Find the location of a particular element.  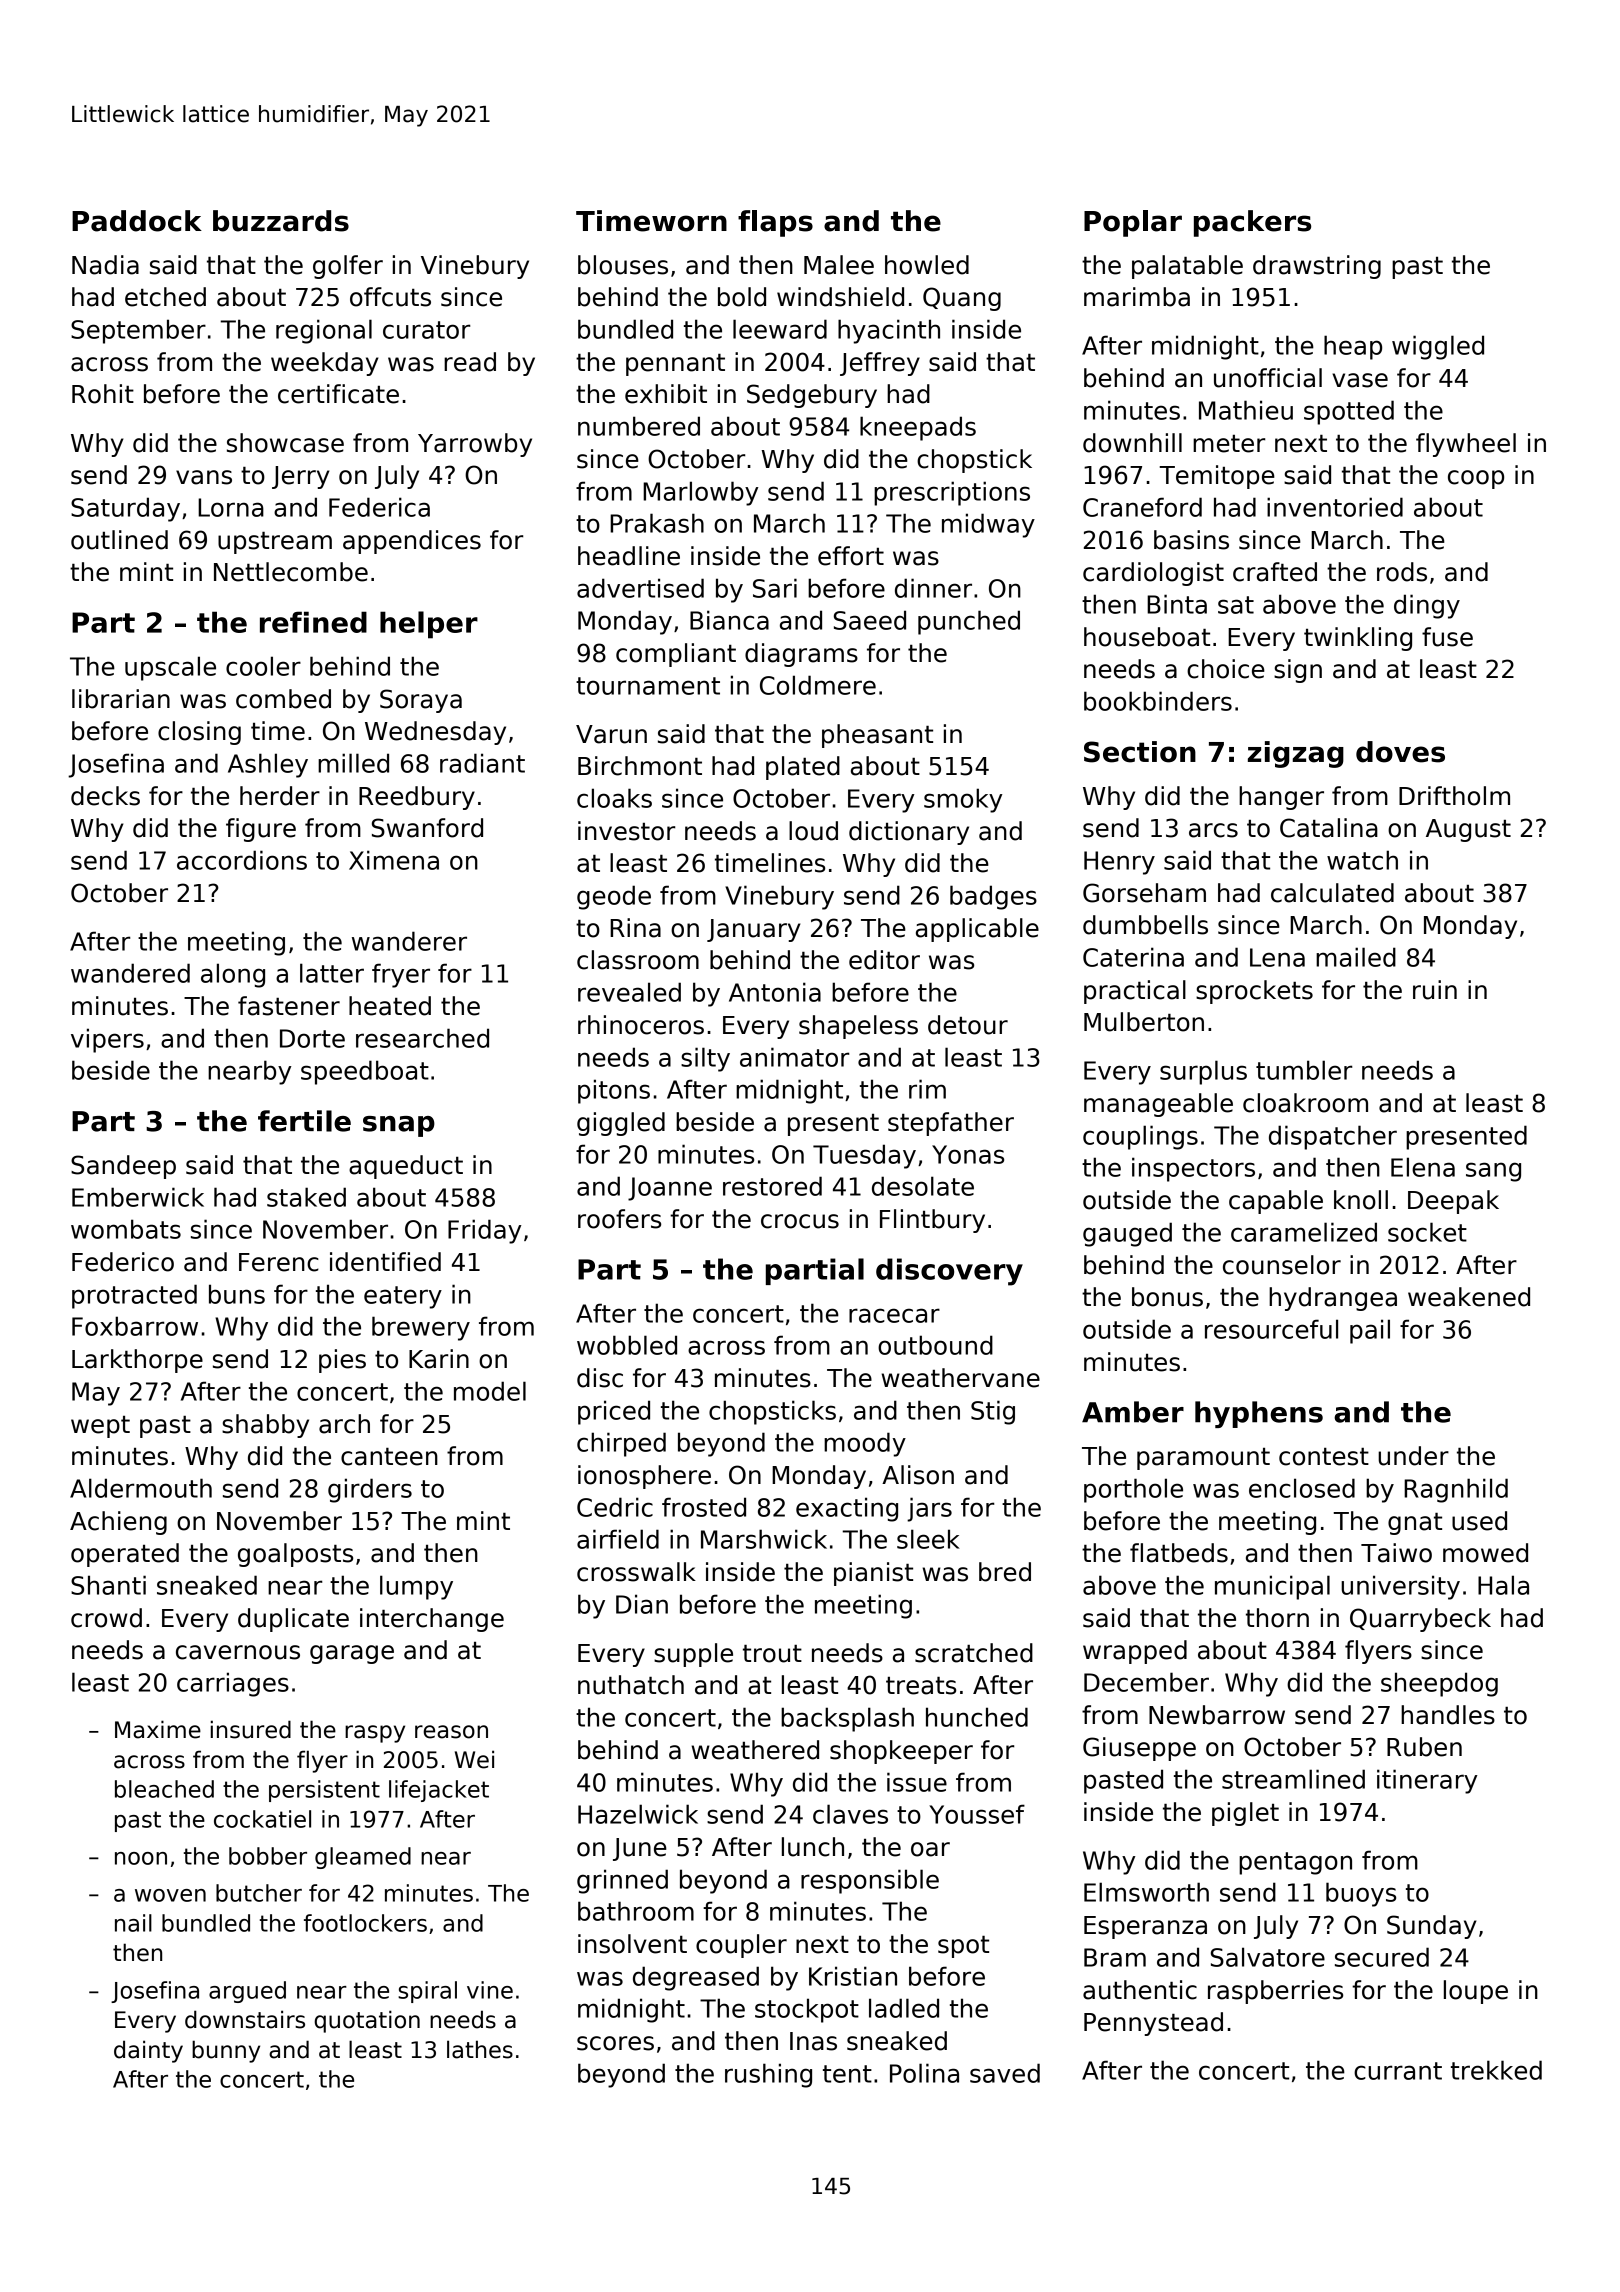

badges is located at coordinates (993, 897).
